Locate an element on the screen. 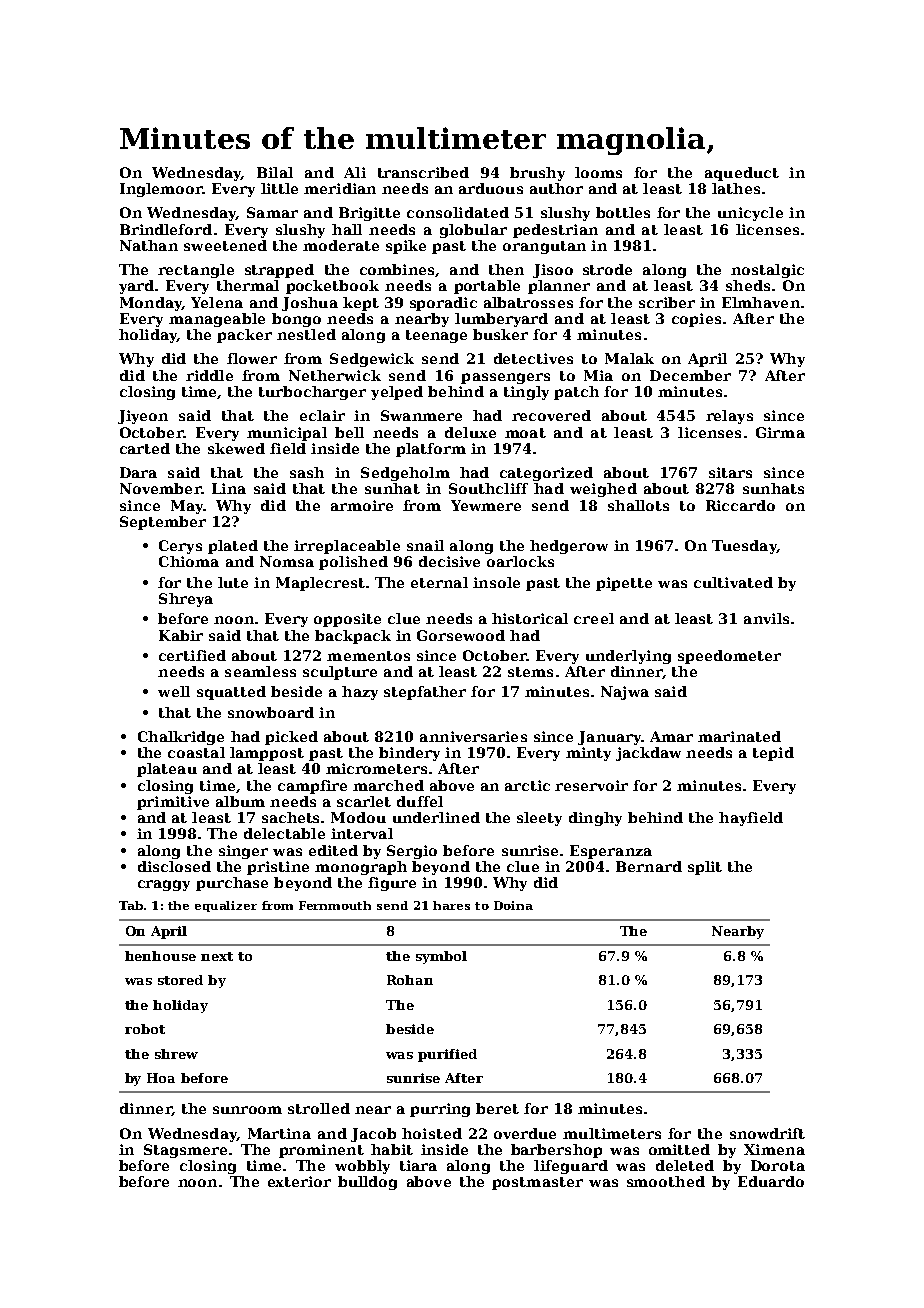 This screenshot has width=924, height=1308. Inglemoor is located at coordinates (161, 190).
